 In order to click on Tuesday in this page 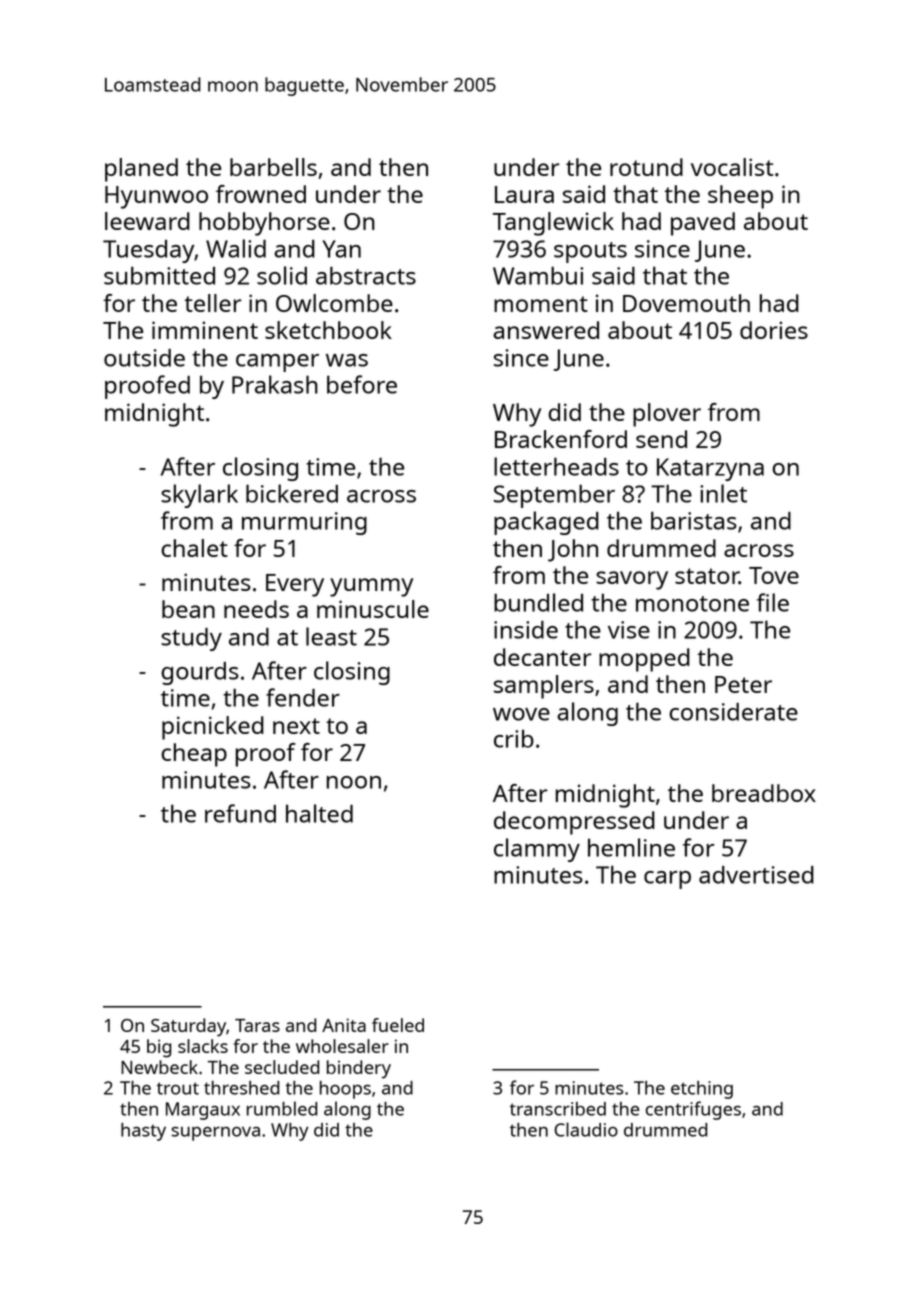, I will do `click(149, 251)`.
